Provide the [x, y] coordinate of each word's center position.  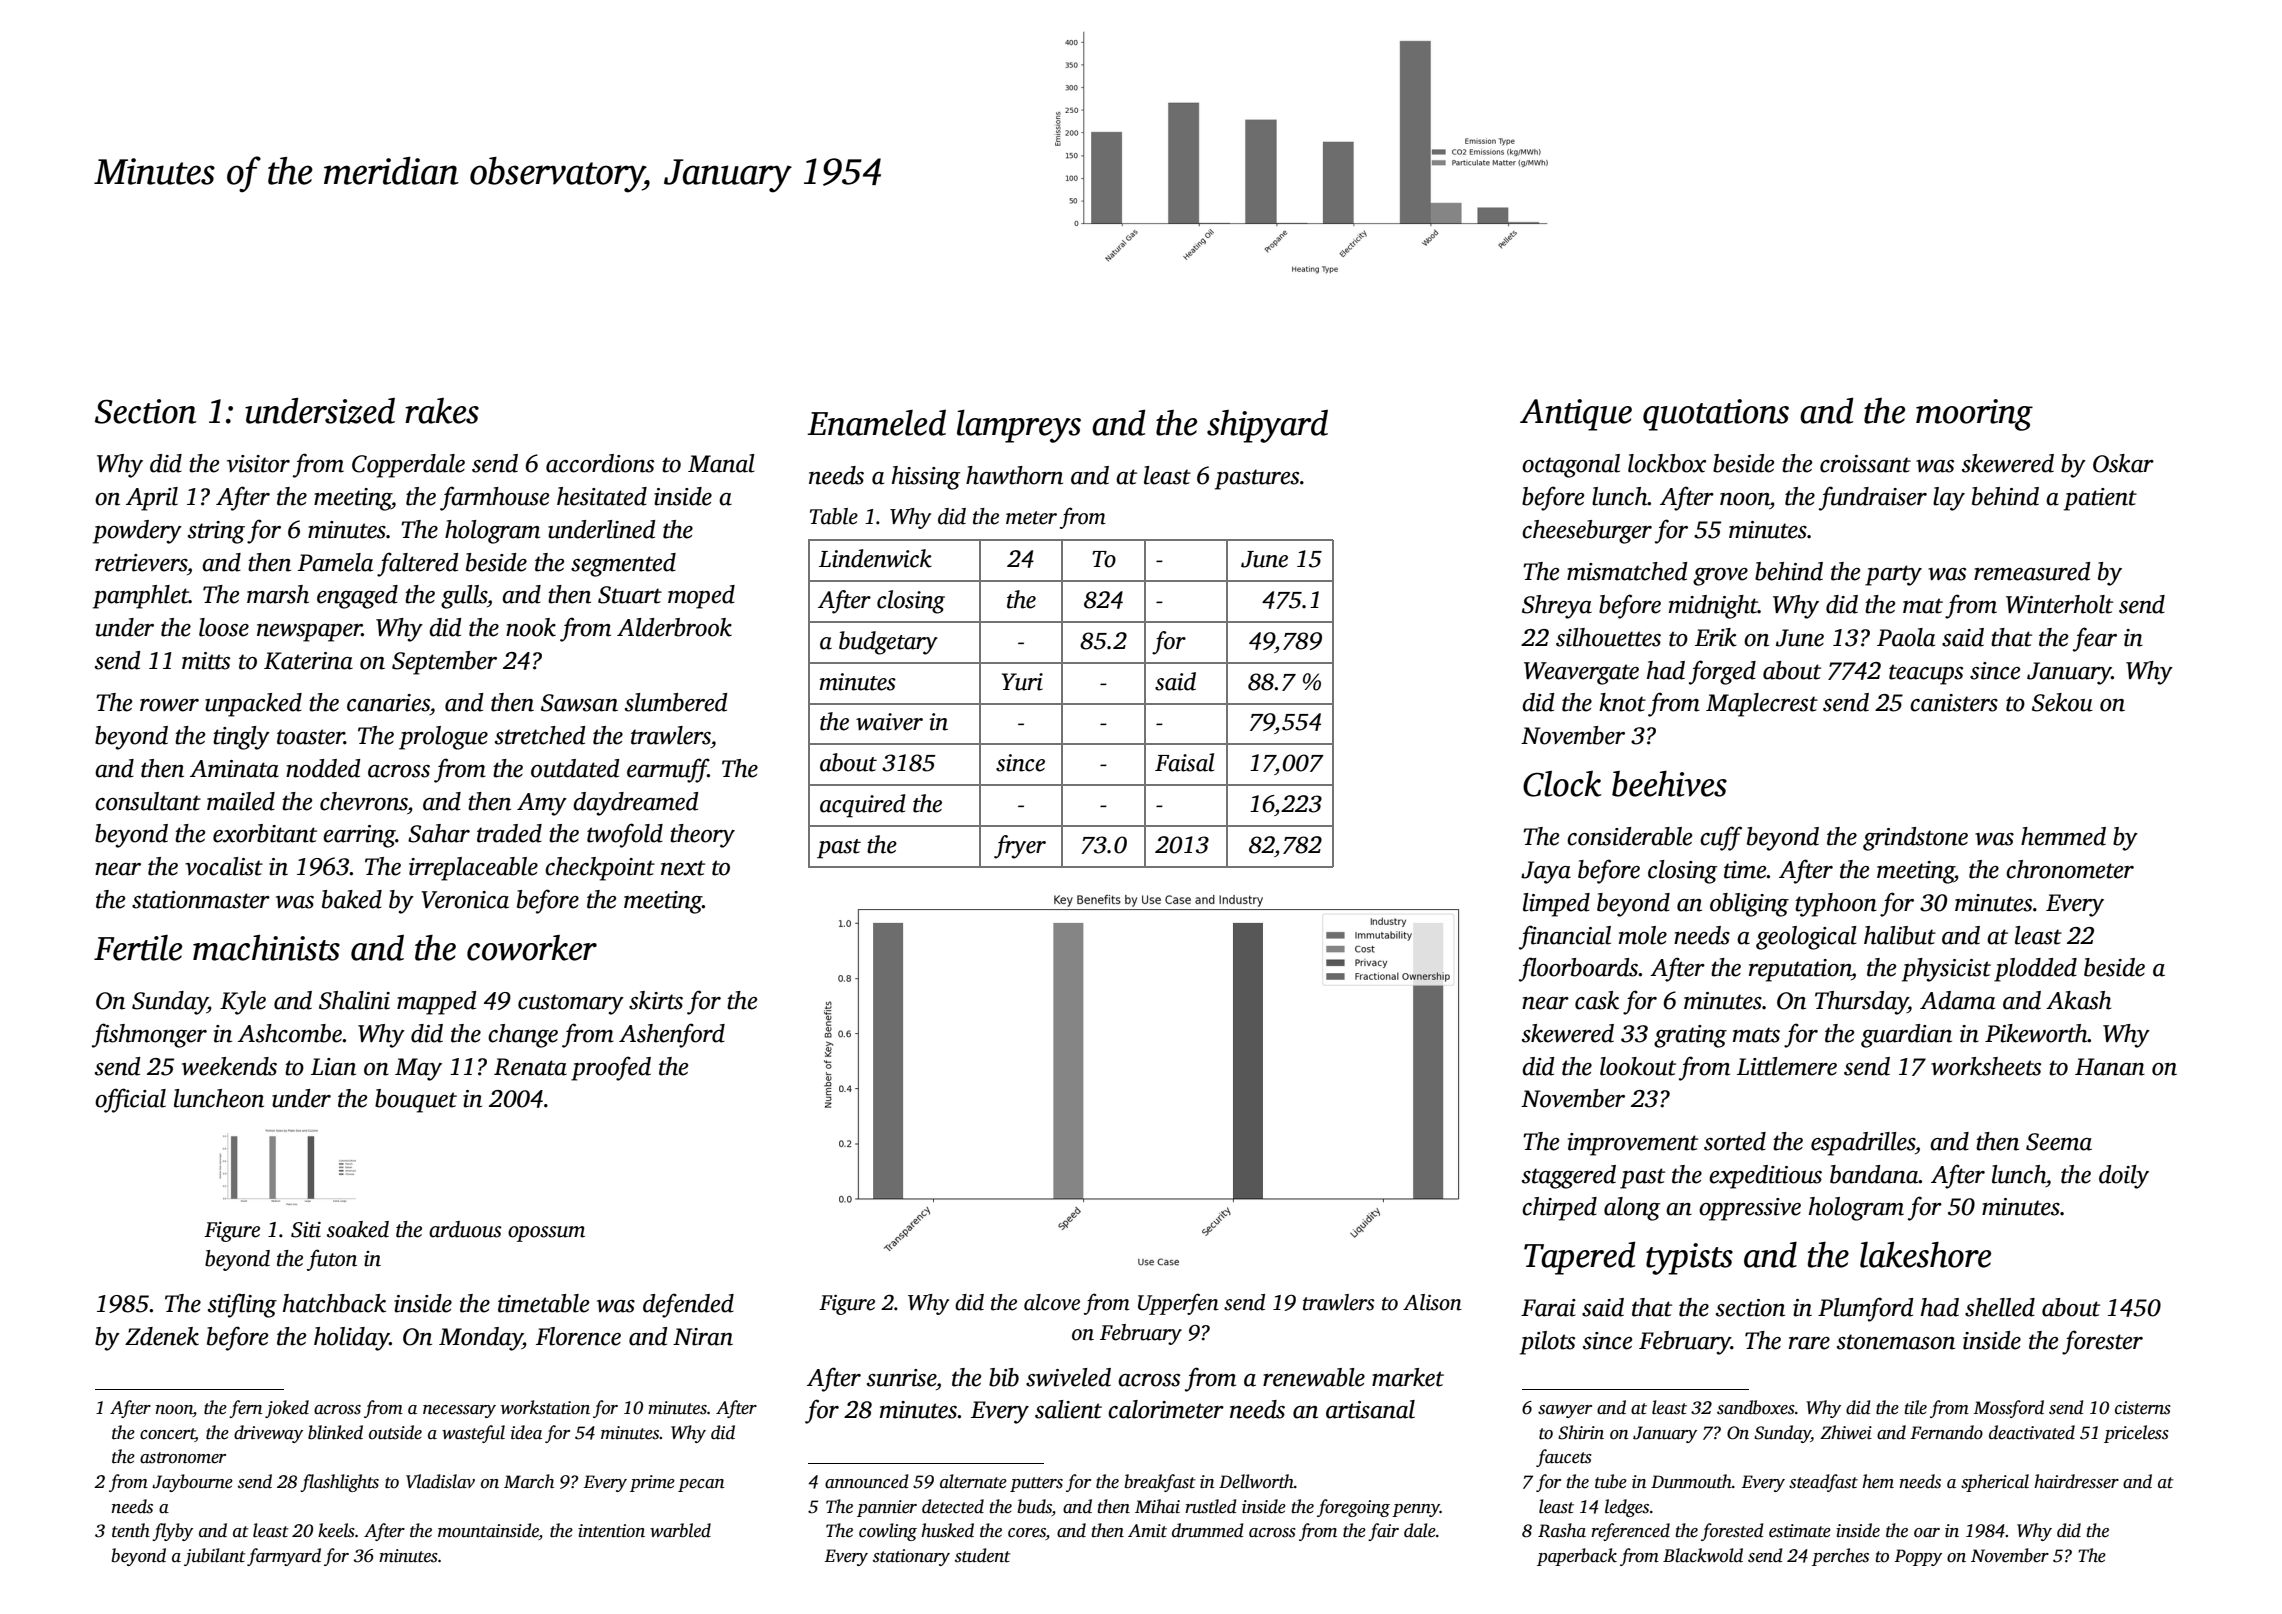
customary [571, 1004]
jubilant [215, 1557]
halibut [1900, 935]
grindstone [1915, 839]
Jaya [1546, 872]
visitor [258, 464]
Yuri [1022, 682]
